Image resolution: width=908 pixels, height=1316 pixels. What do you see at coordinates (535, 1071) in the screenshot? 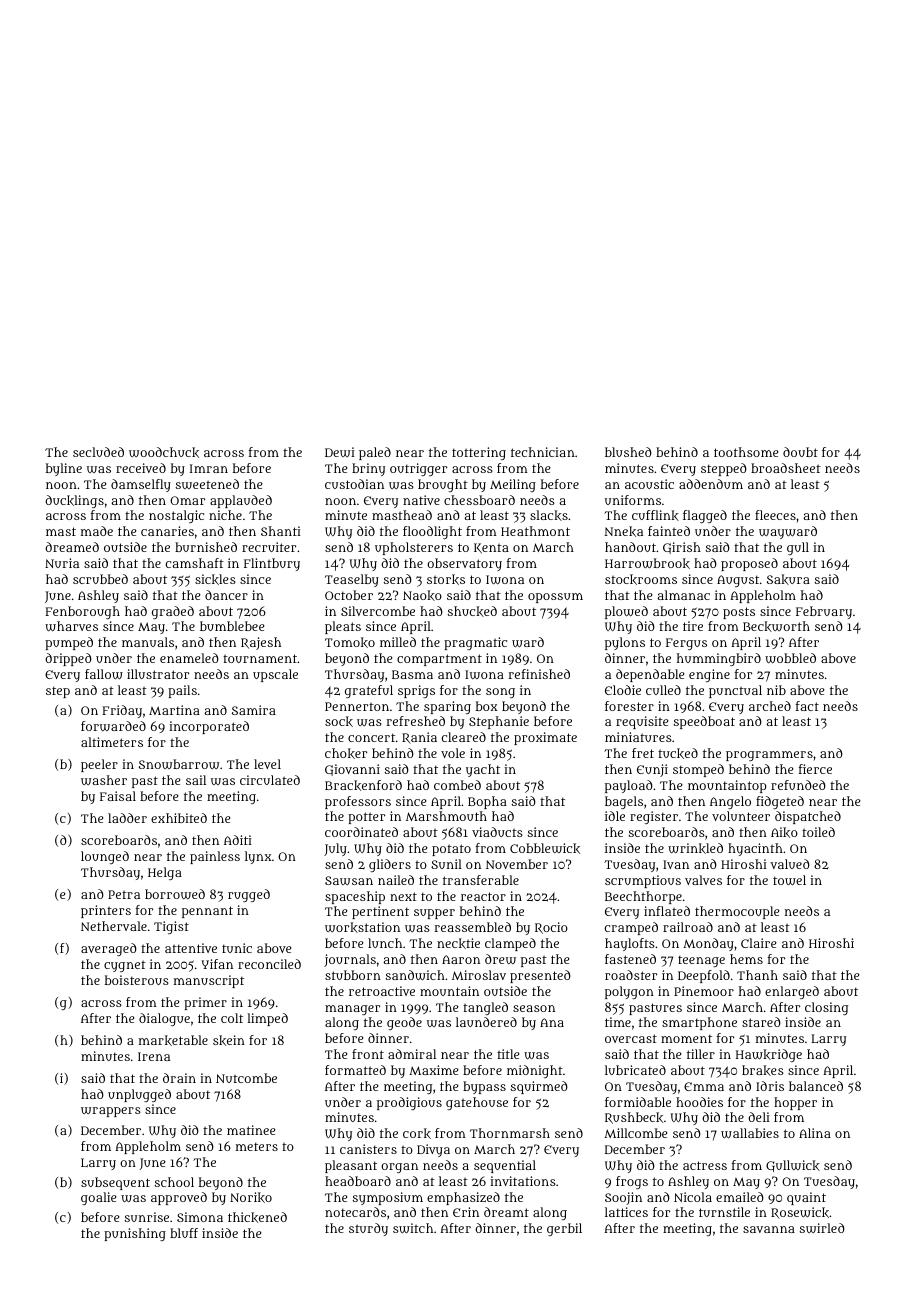
I see `midnight` at bounding box center [535, 1071].
